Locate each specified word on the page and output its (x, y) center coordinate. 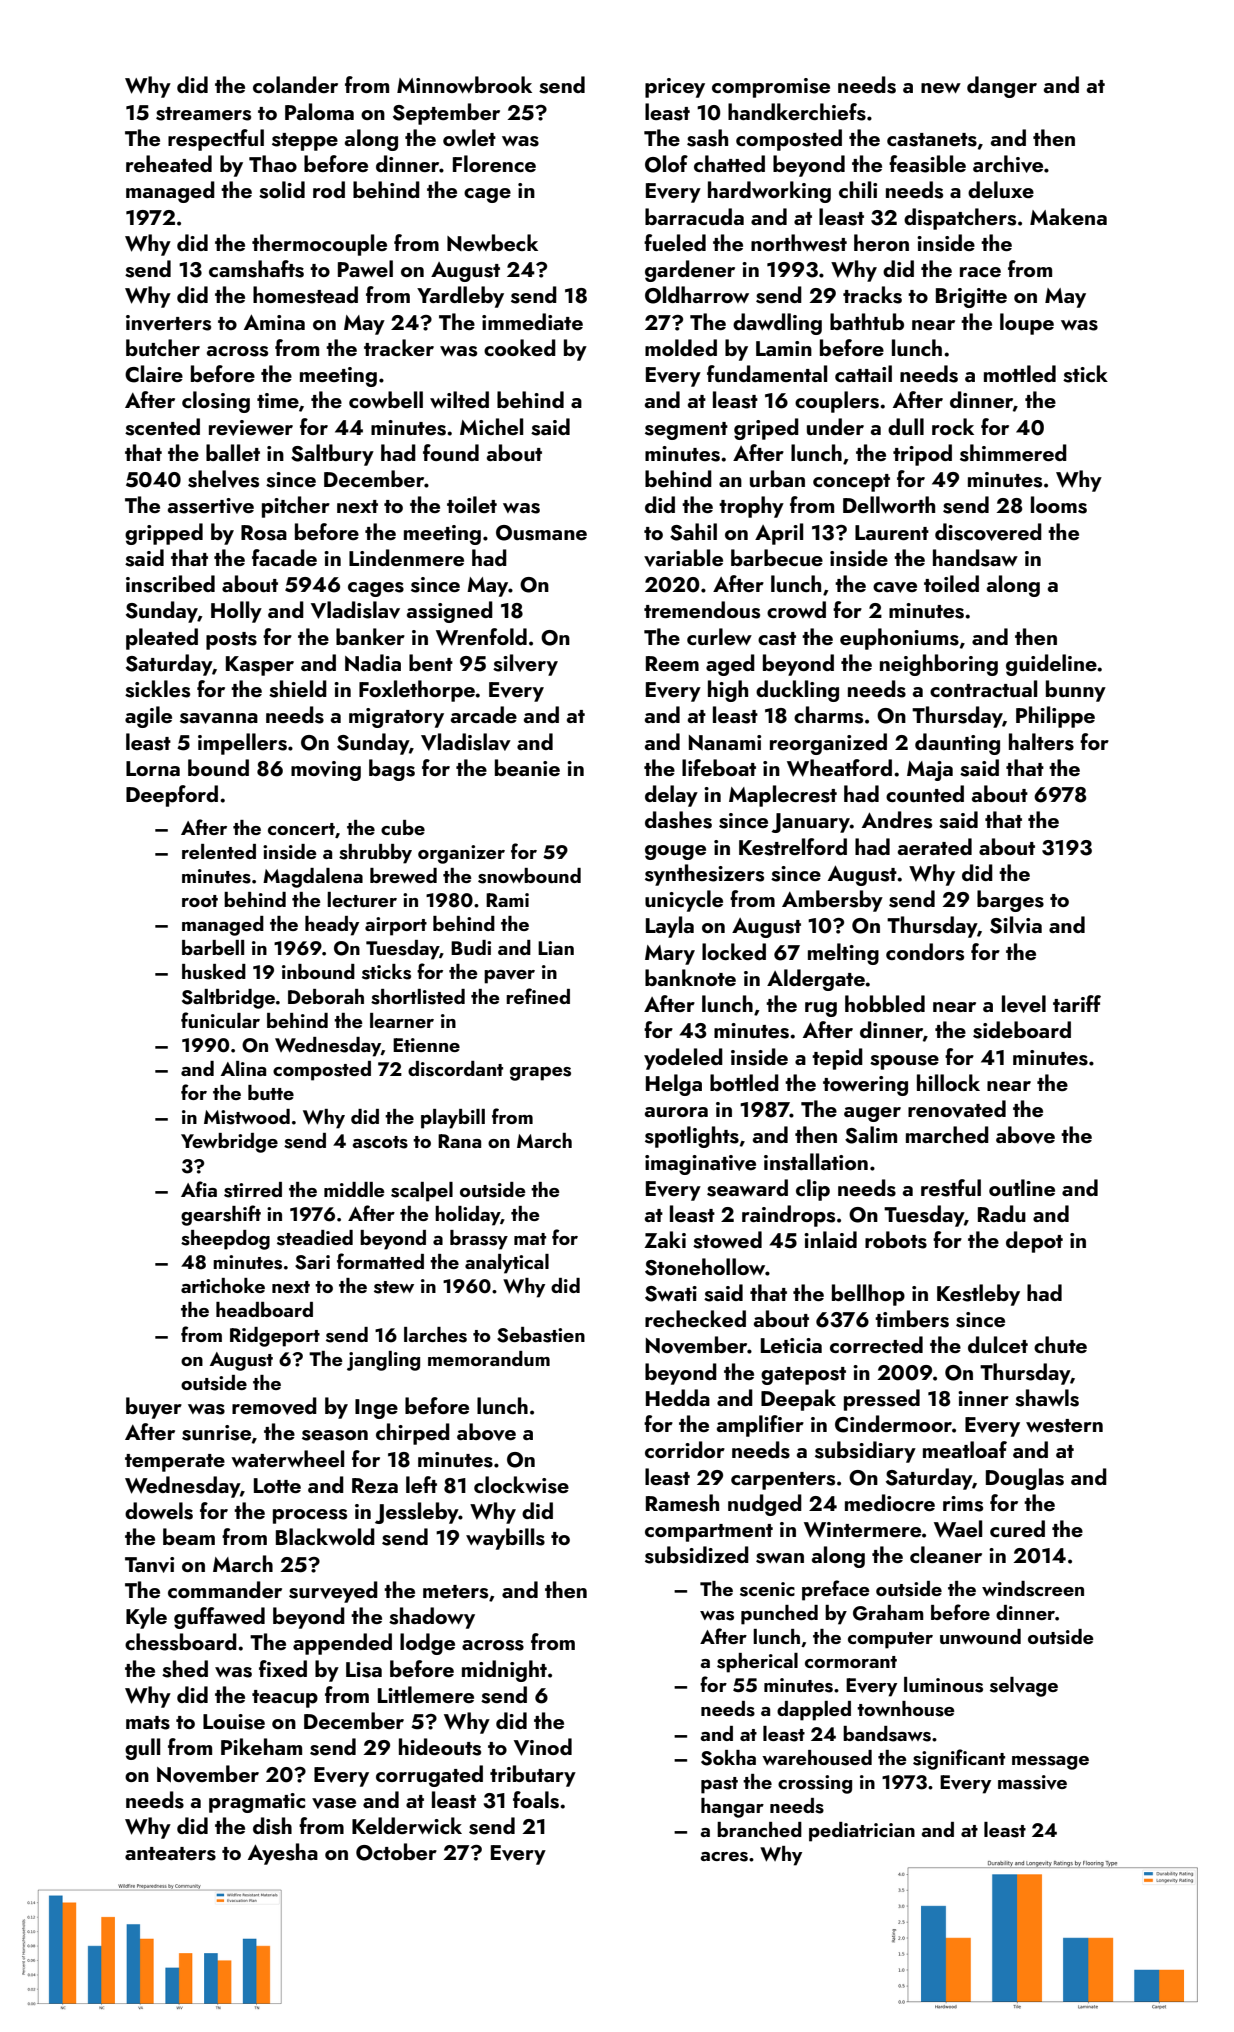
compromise (771, 88)
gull (142, 1749)
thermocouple (319, 245)
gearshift (221, 1215)
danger (1002, 87)
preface (836, 1590)
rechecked (695, 1318)
